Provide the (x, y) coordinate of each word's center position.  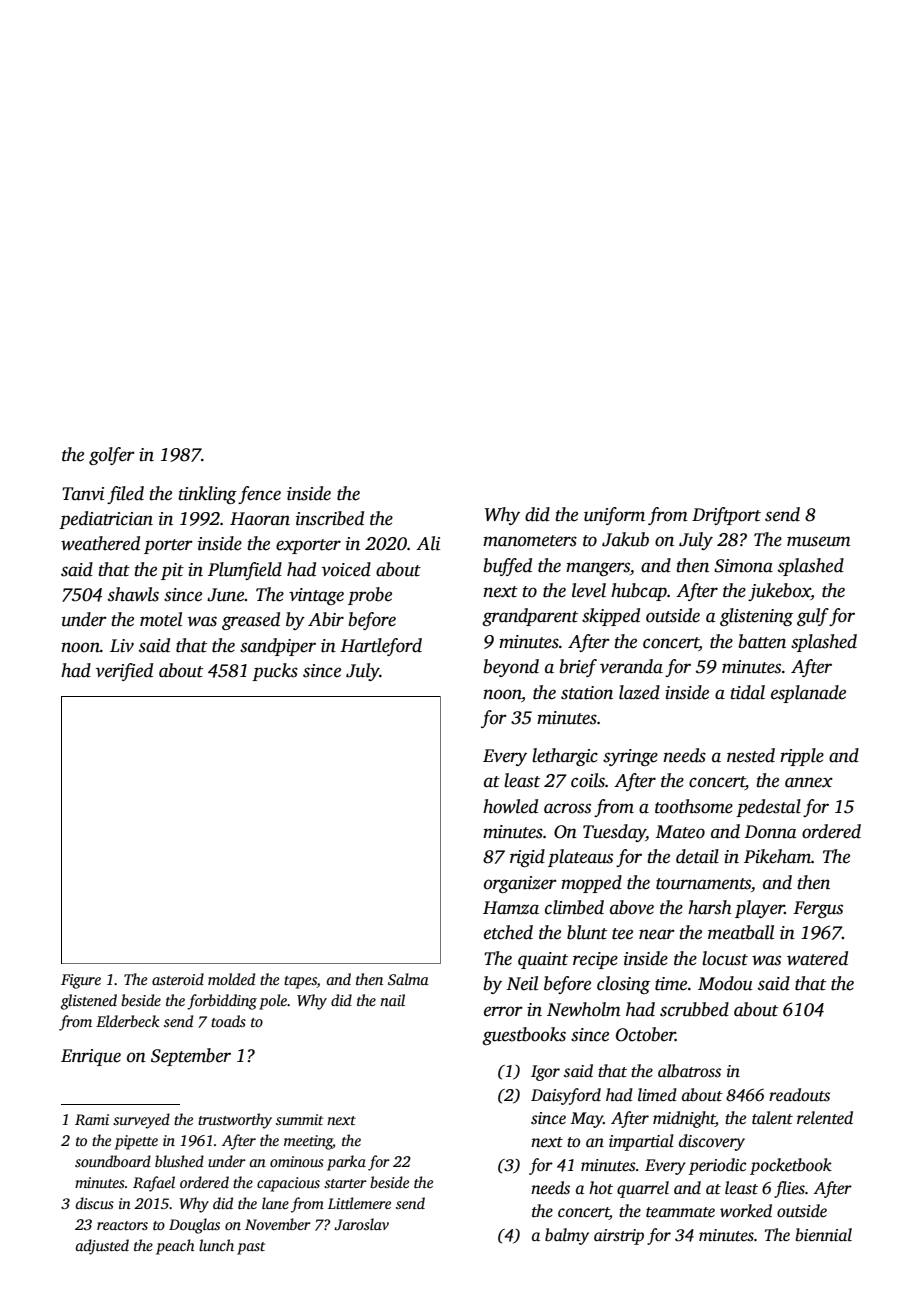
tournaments (703, 884)
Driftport (726, 516)
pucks (275, 672)
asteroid (178, 979)
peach (175, 1247)
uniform (614, 516)
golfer (112, 456)
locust (725, 958)
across (567, 808)
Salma (408, 979)
